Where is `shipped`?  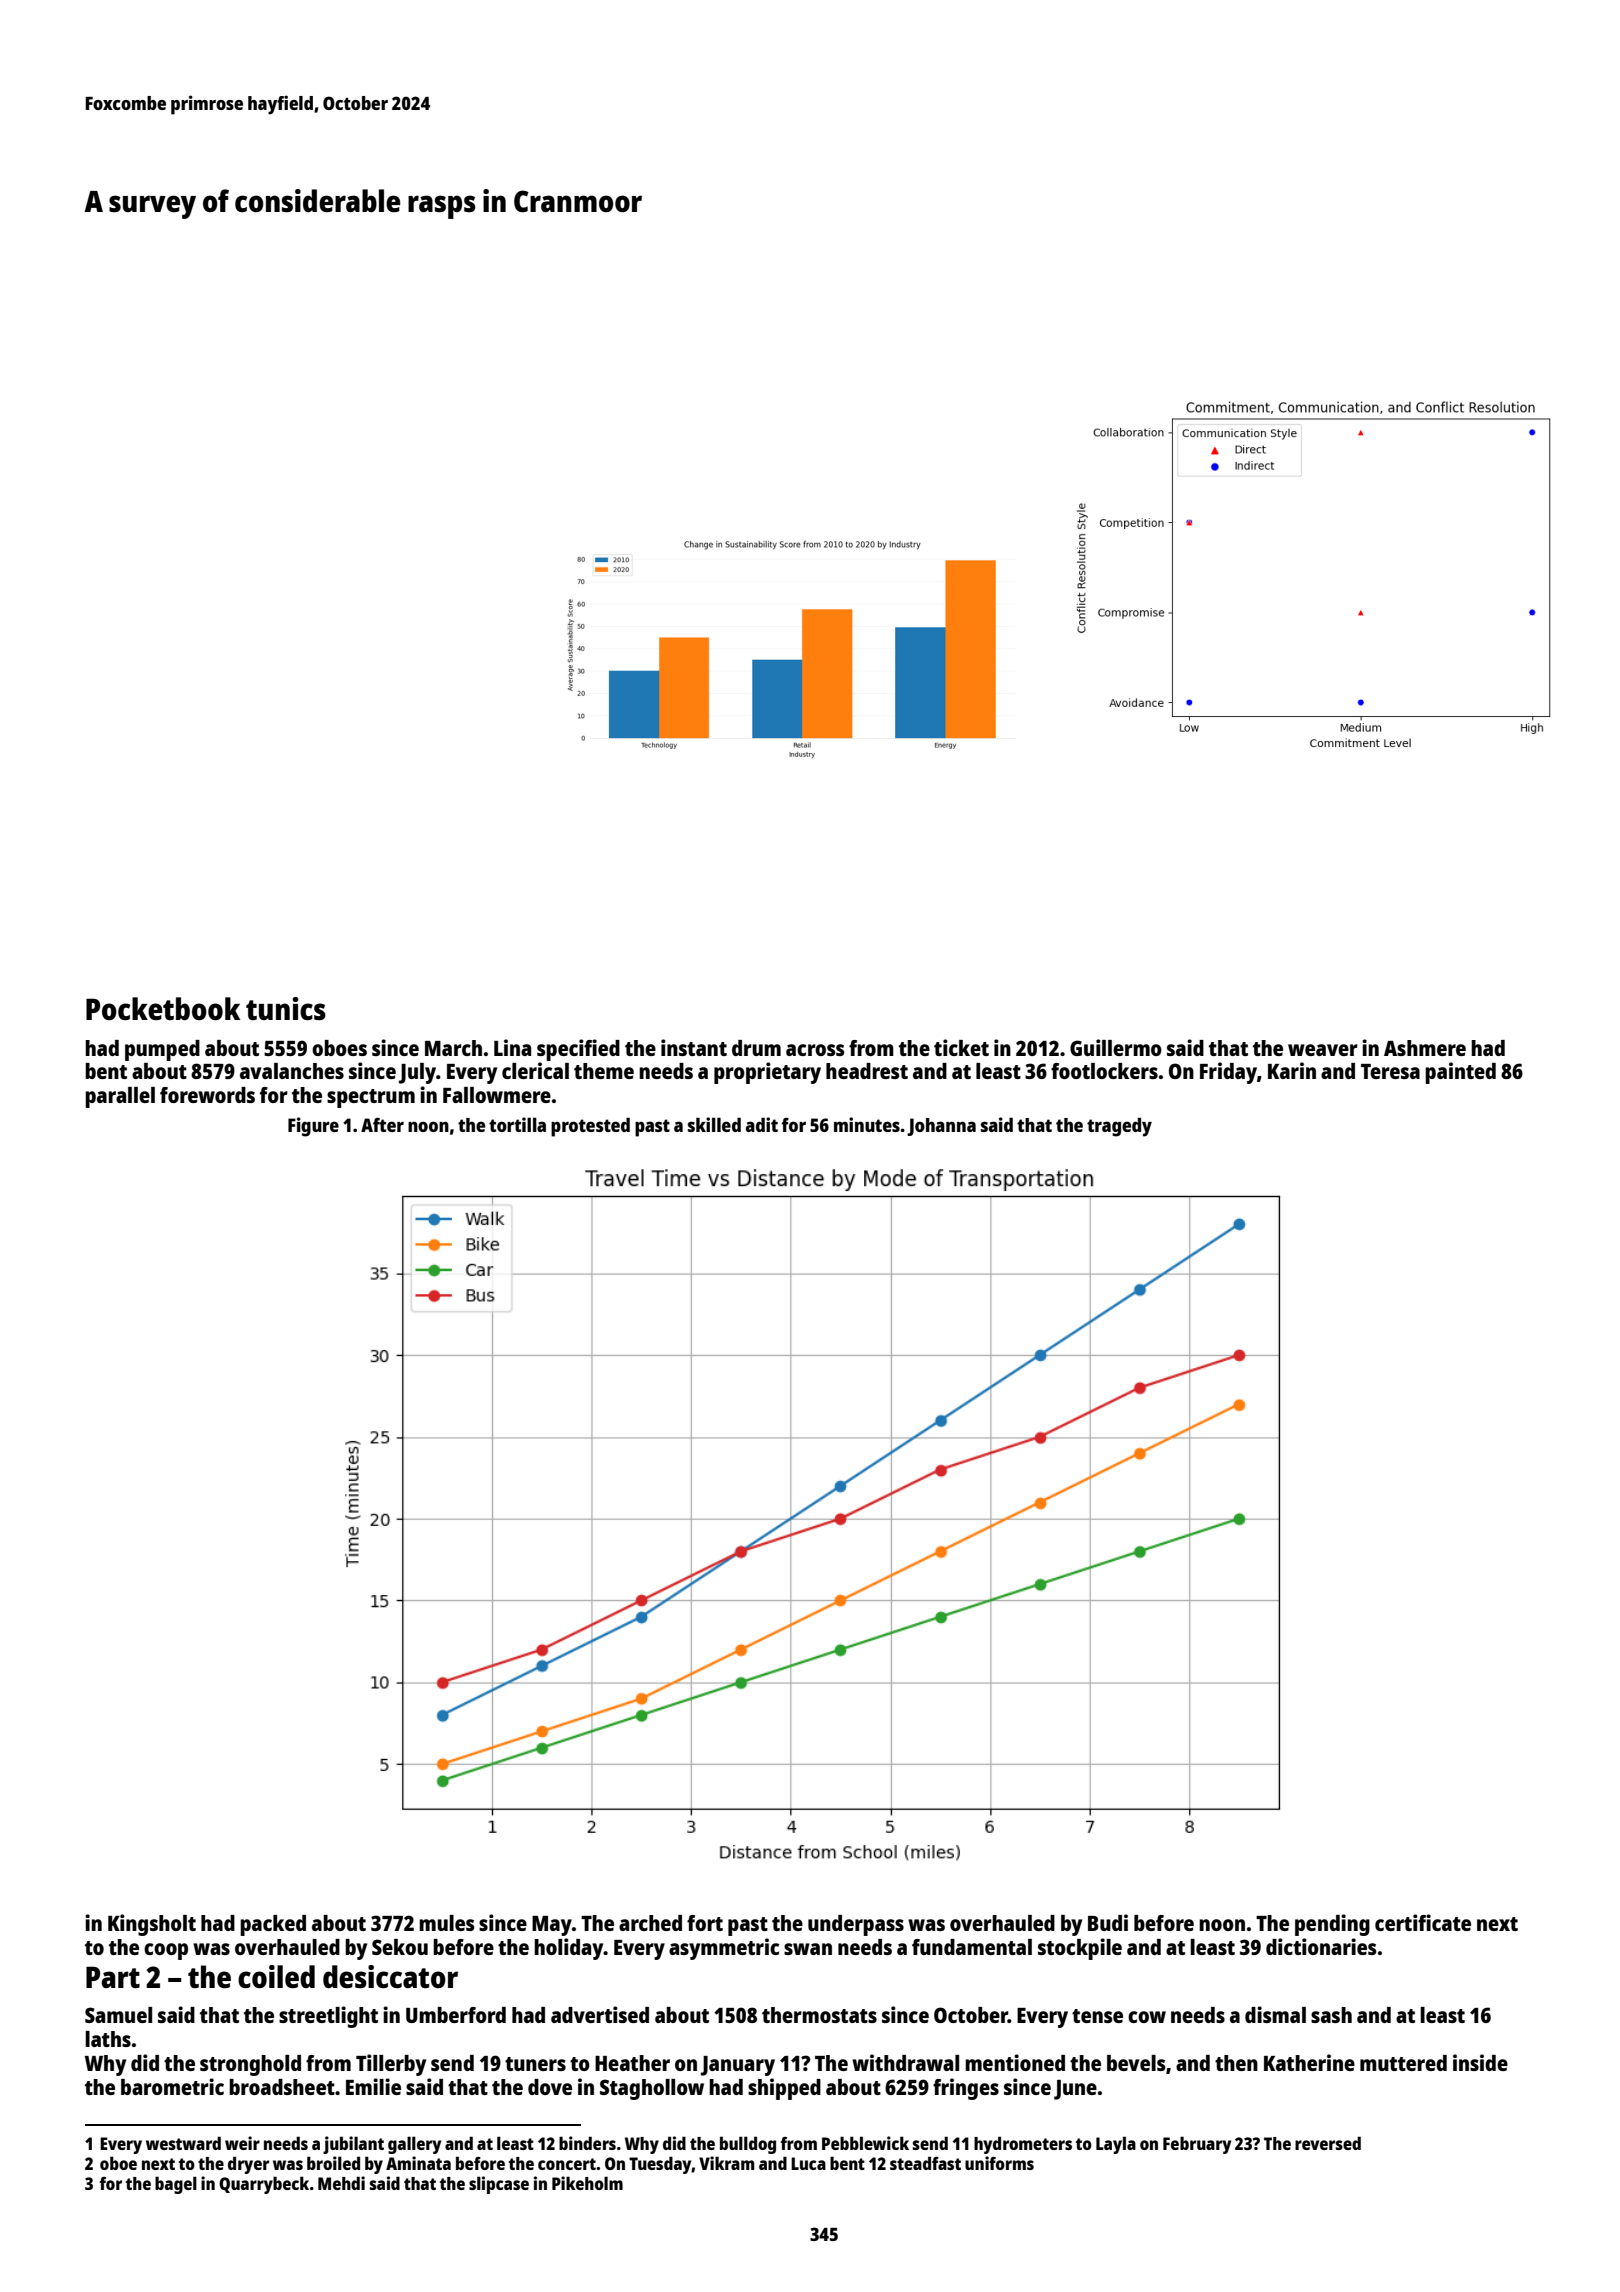
shipped is located at coordinates (784, 2089).
